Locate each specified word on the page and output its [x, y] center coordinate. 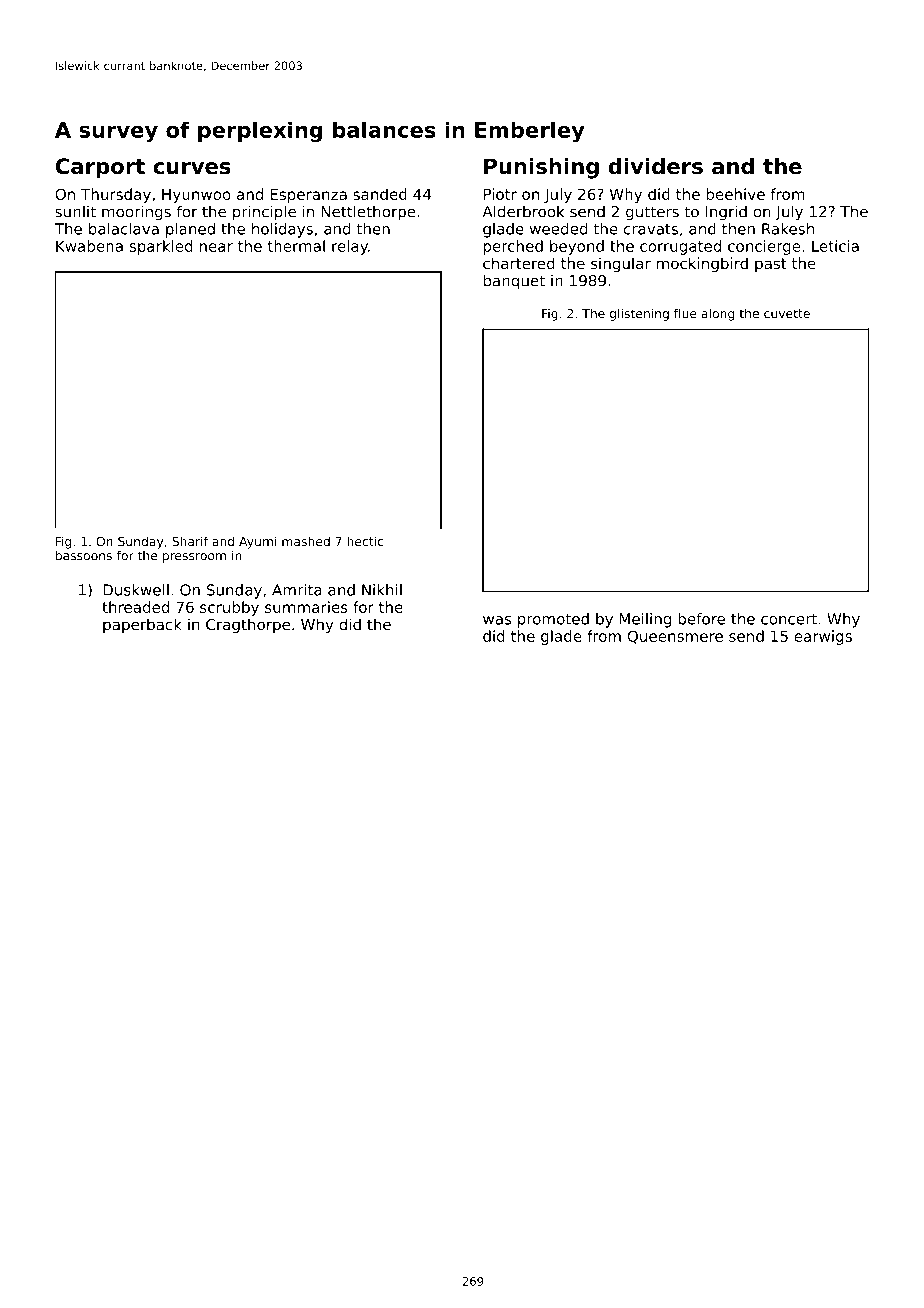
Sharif [190, 541]
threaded [135, 607]
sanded [380, 194]
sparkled [161, 247]
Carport [100, 168]
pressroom [194, 558]
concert [789, 619]
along [718, 314]
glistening [639, 314]
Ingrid [726, 213]
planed [190, 230]
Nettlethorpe [368, 213]
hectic [365, 541]
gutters [652, 213]
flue [685, 313]
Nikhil [382, 590]
